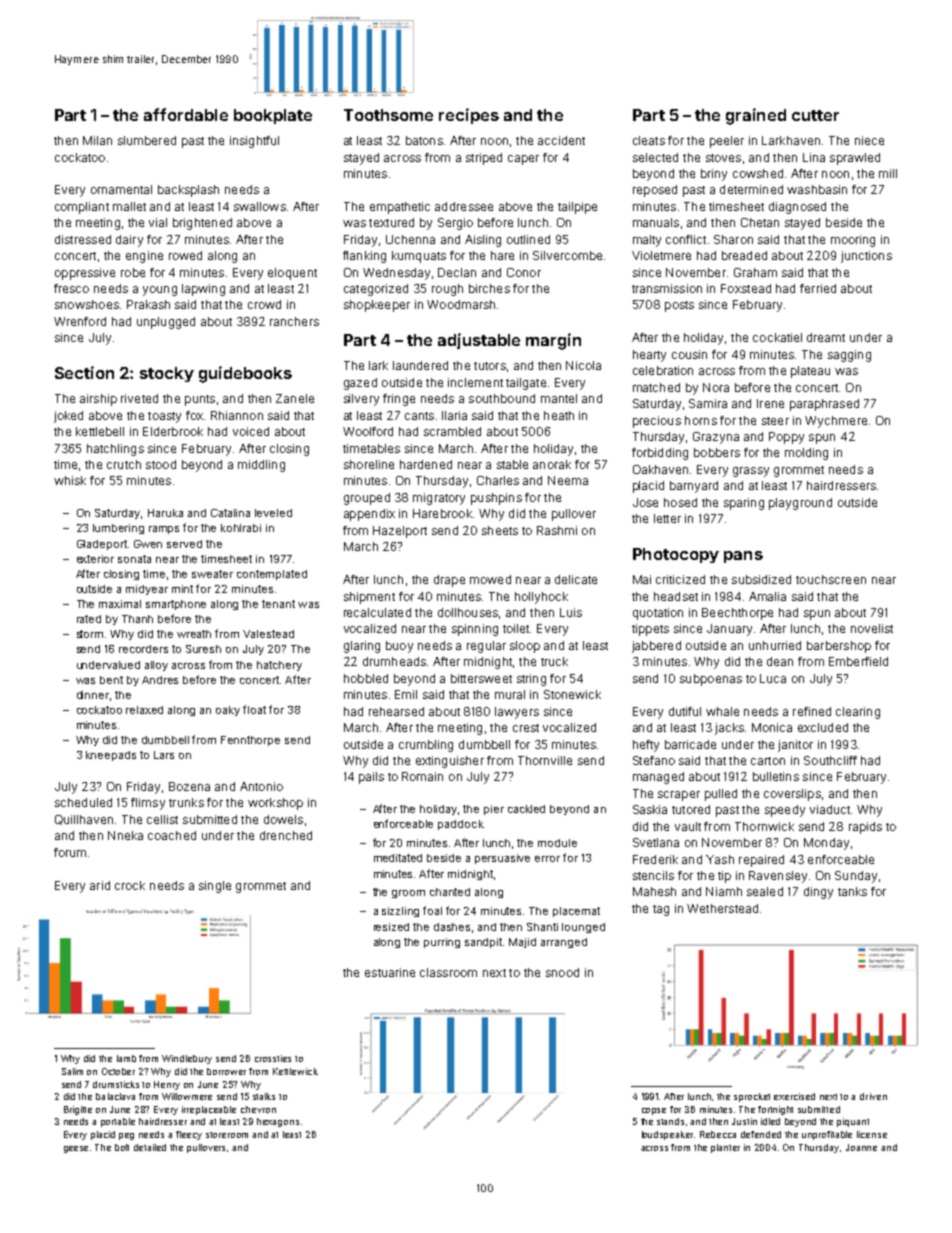 The width and height of the image is (952, 1233). I want to click on rapids, so click(865, 828).
